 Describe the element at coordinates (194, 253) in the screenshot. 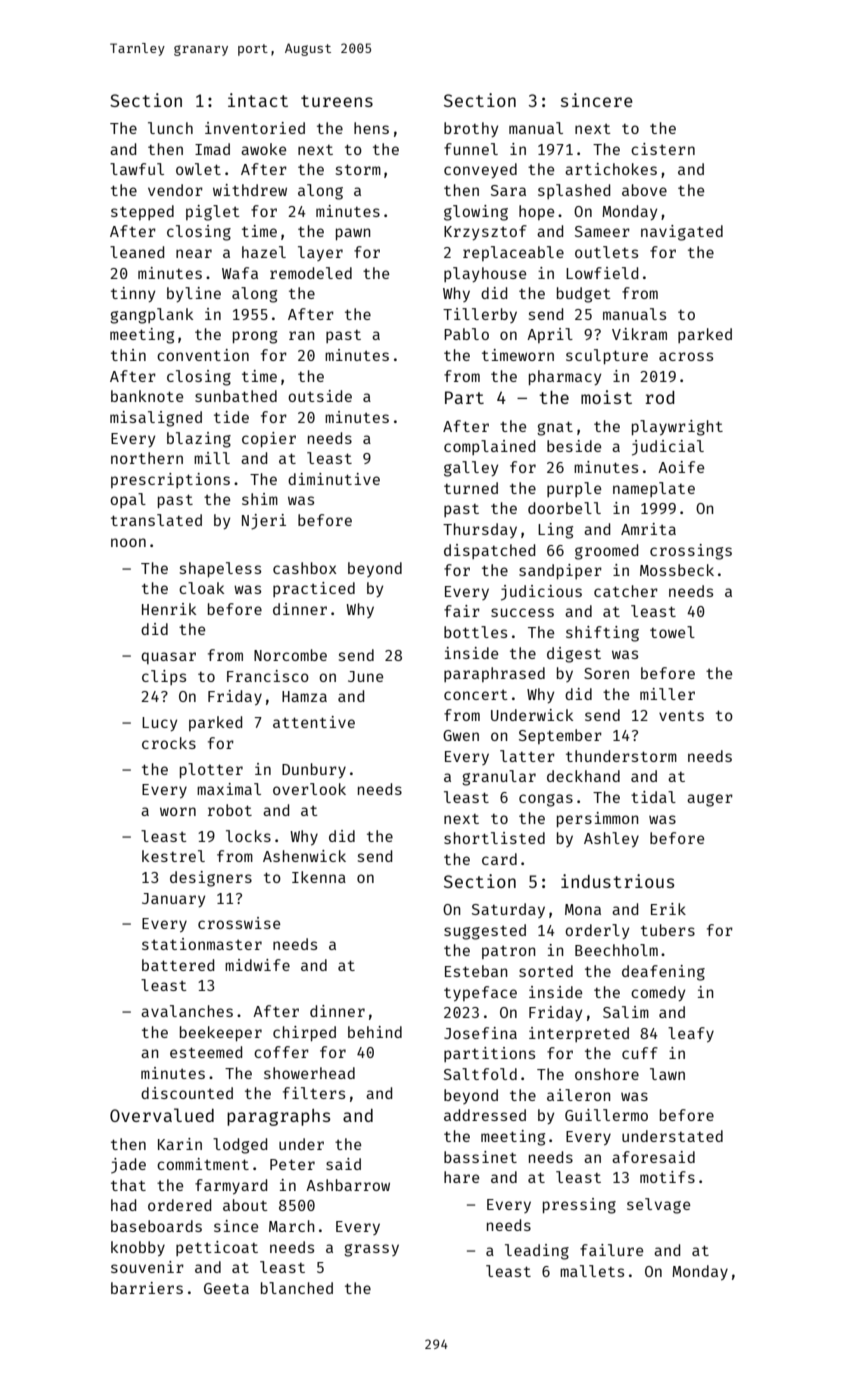

I see `near` at that location.
